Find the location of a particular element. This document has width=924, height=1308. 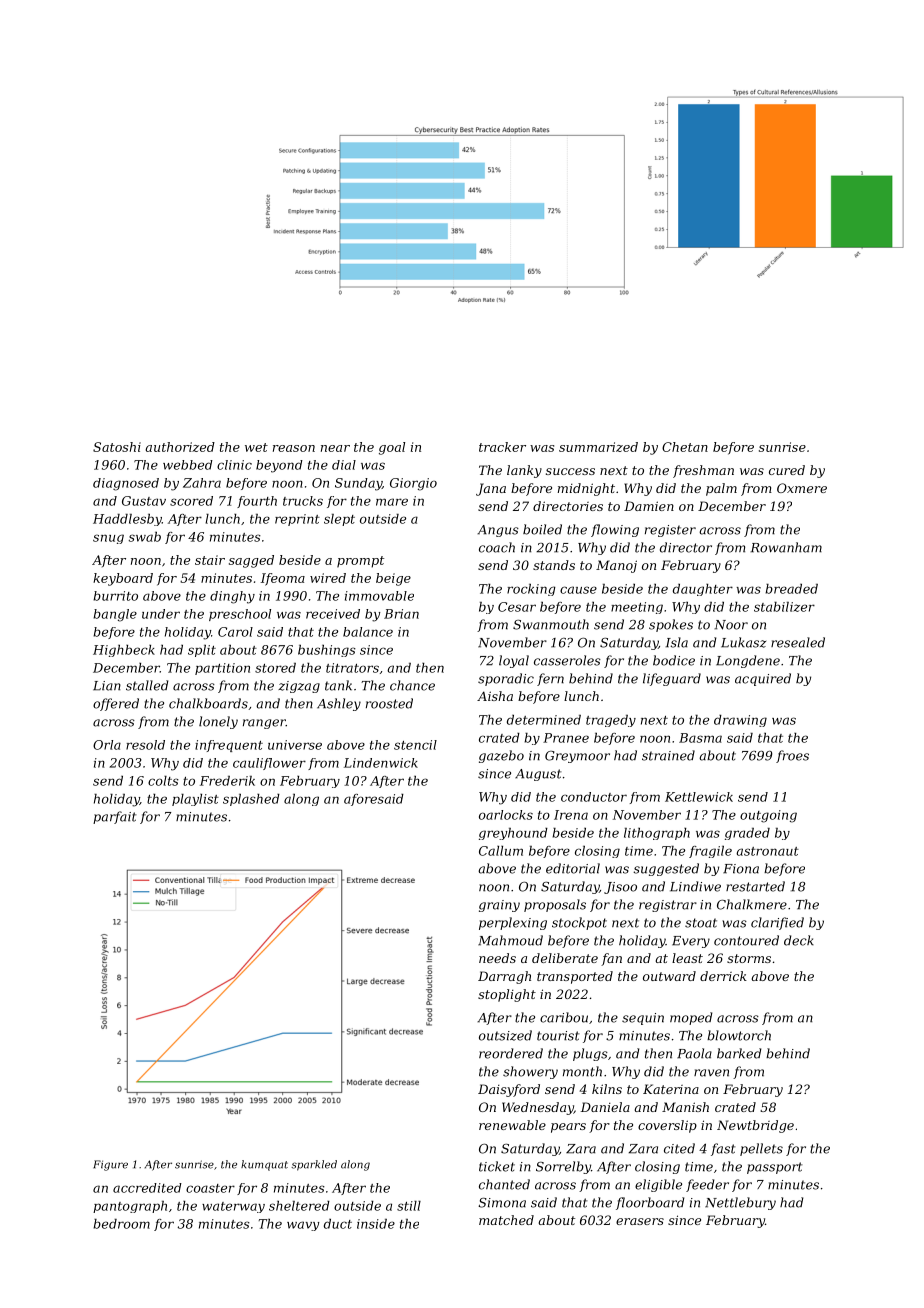

Satoshi is located at coordinates (117, 447).
